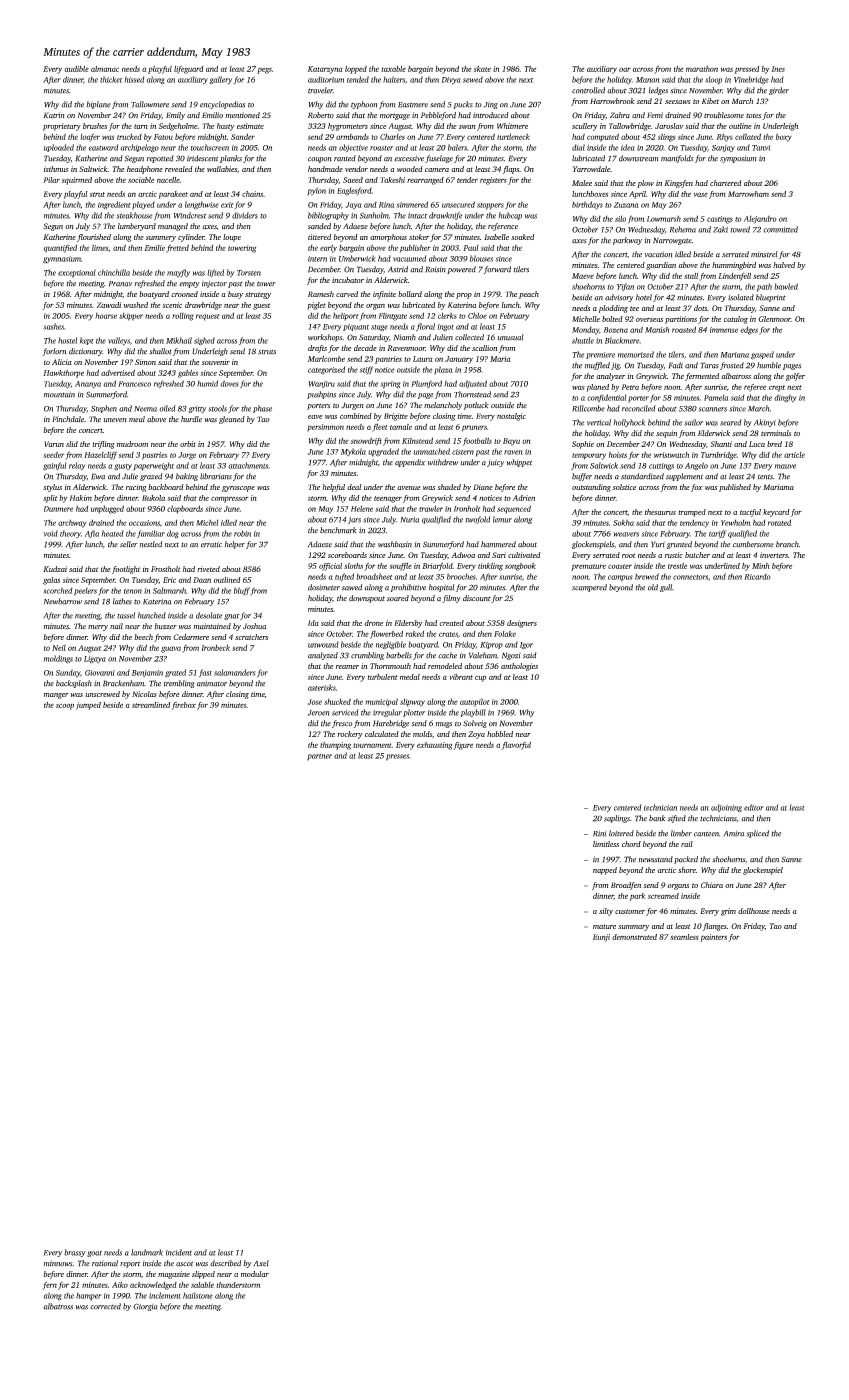 This document has width=849, height=1400. What do you see at coordinates (414, 713) in the document?
I see `plotter` at bounding box center [414, 713].
